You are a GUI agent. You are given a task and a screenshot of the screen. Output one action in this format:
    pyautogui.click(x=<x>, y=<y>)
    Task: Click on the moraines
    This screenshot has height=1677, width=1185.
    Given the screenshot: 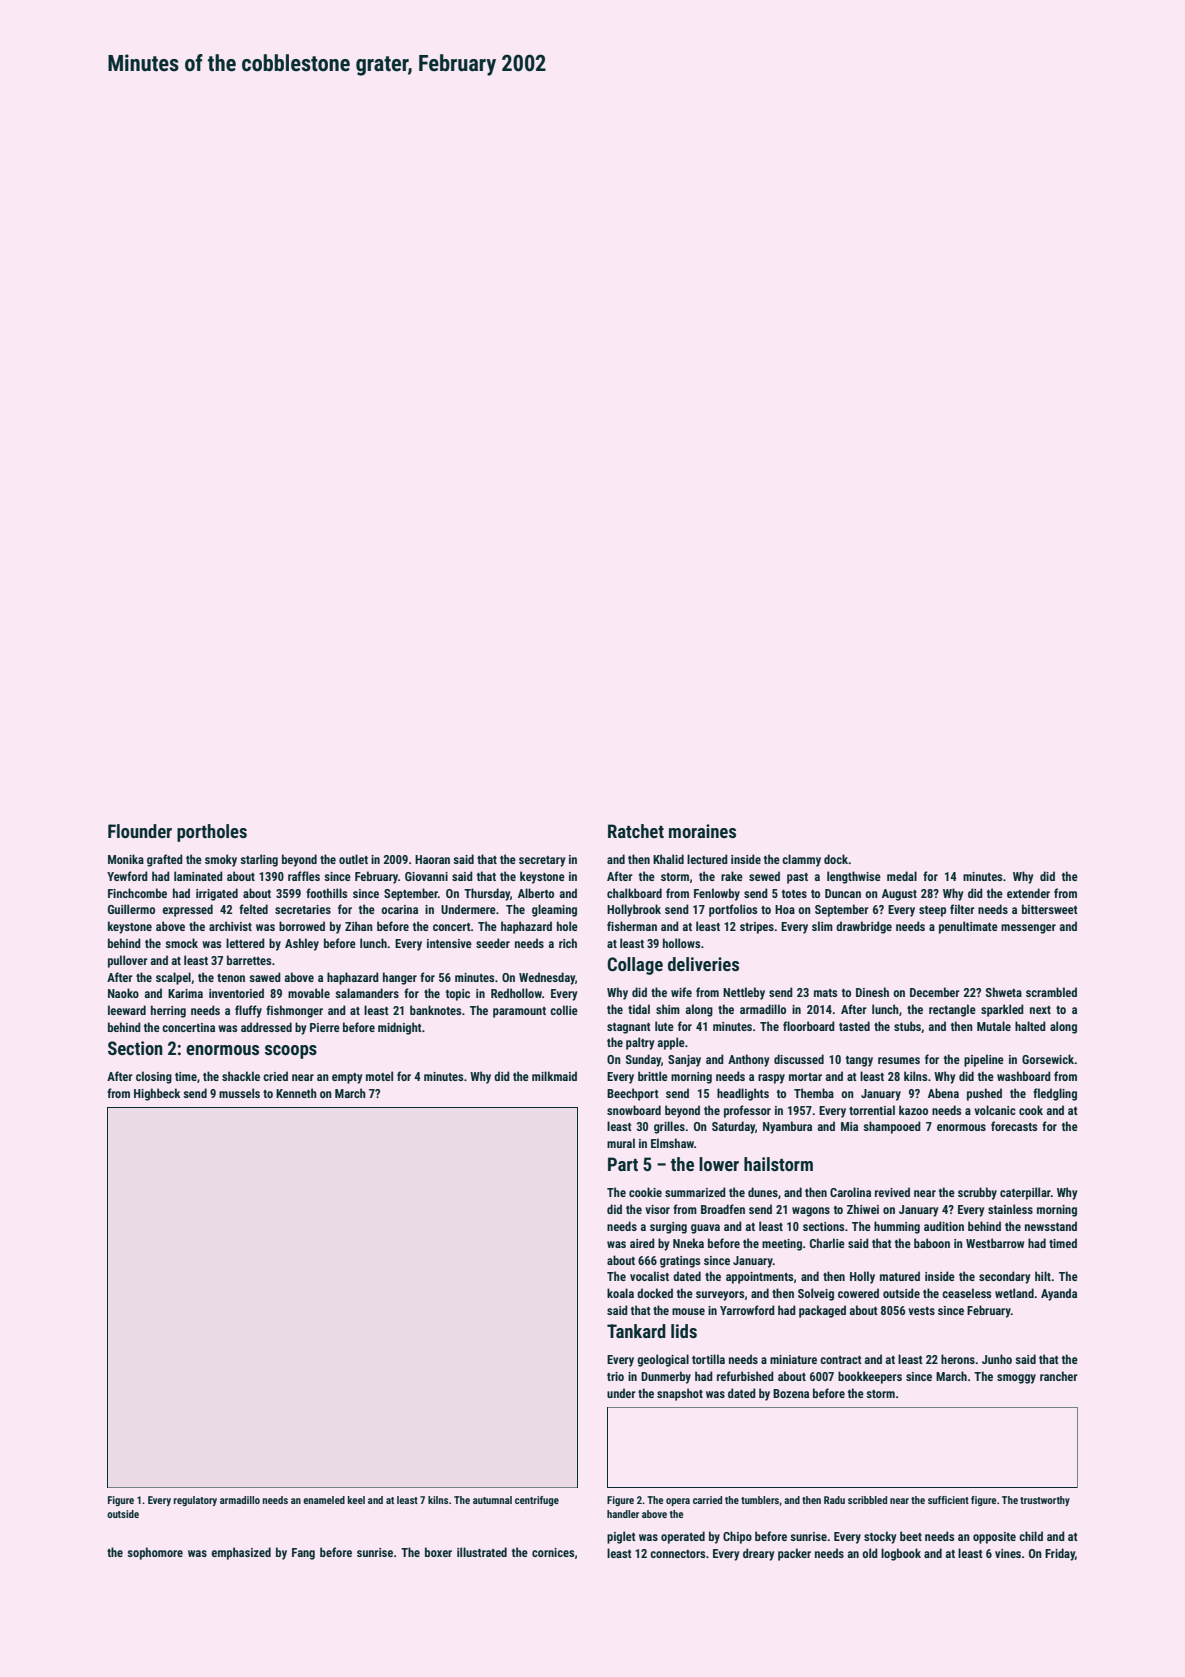 What is the action you would take?
    pyautogui.click(x=702, y=831)
